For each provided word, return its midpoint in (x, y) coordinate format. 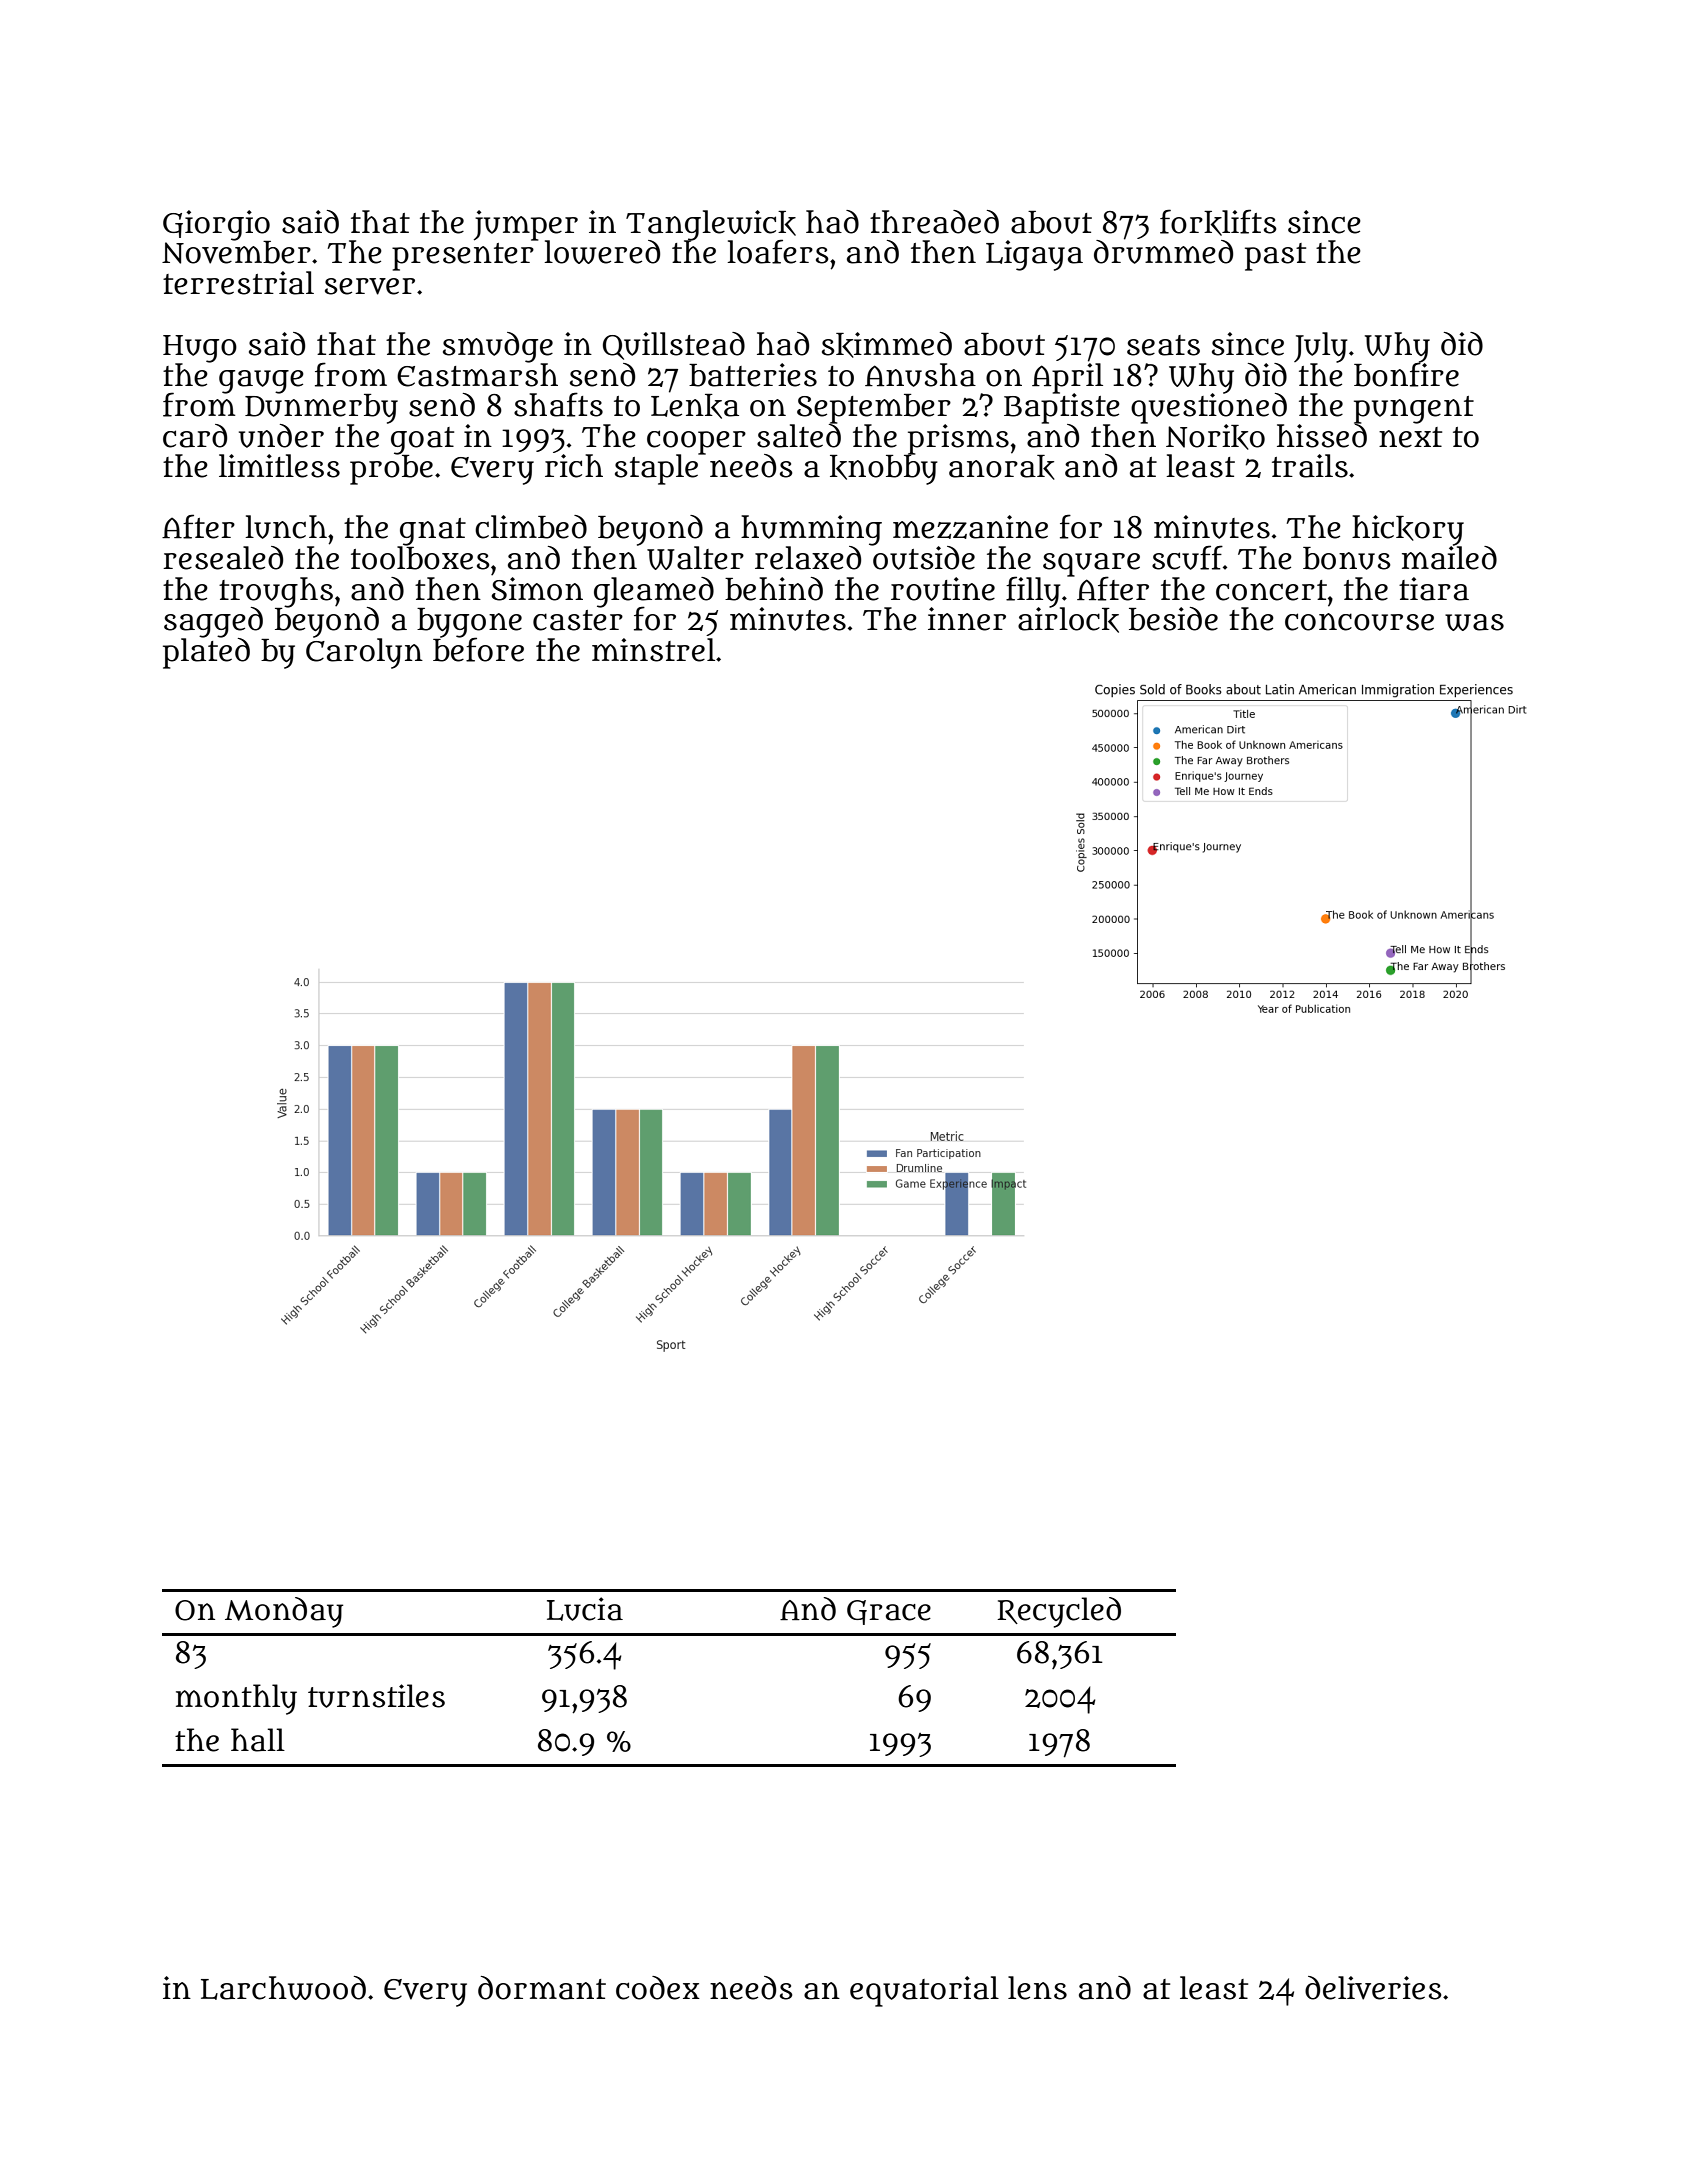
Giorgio (216, 225)
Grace (889, 1612)
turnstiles (376, 1696)
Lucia (585, 1609)
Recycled (1059, 1612)
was (1474, 622)
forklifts (1218, 222)
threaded (934, 222)
